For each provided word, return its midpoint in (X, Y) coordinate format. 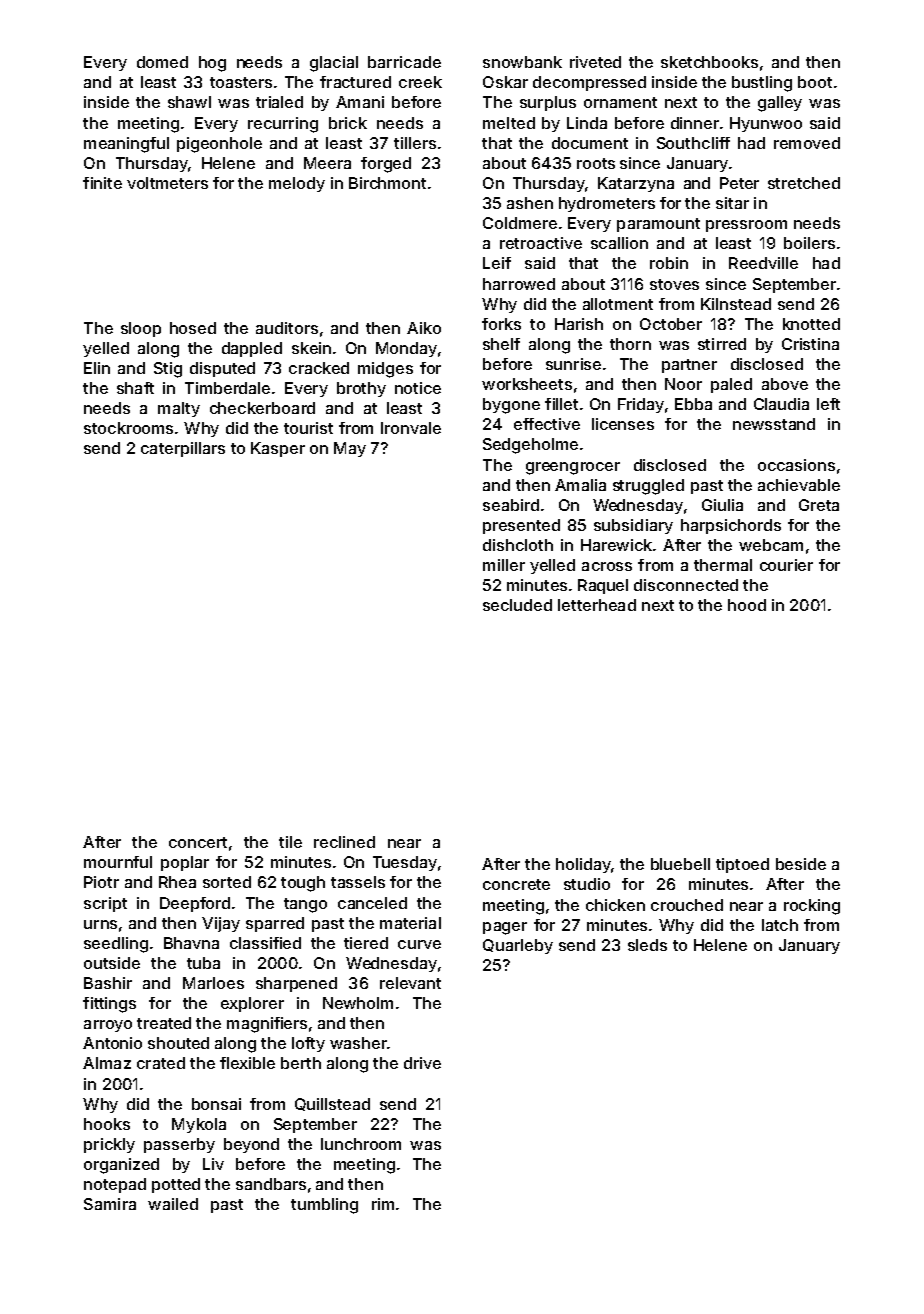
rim (383, 1204)
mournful (118, 862)
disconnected (686, 585)
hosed (193, 328)
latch (780, 925)
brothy (361, 389)
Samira (110, 1204)
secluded (517, 605)
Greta (819, 505)
